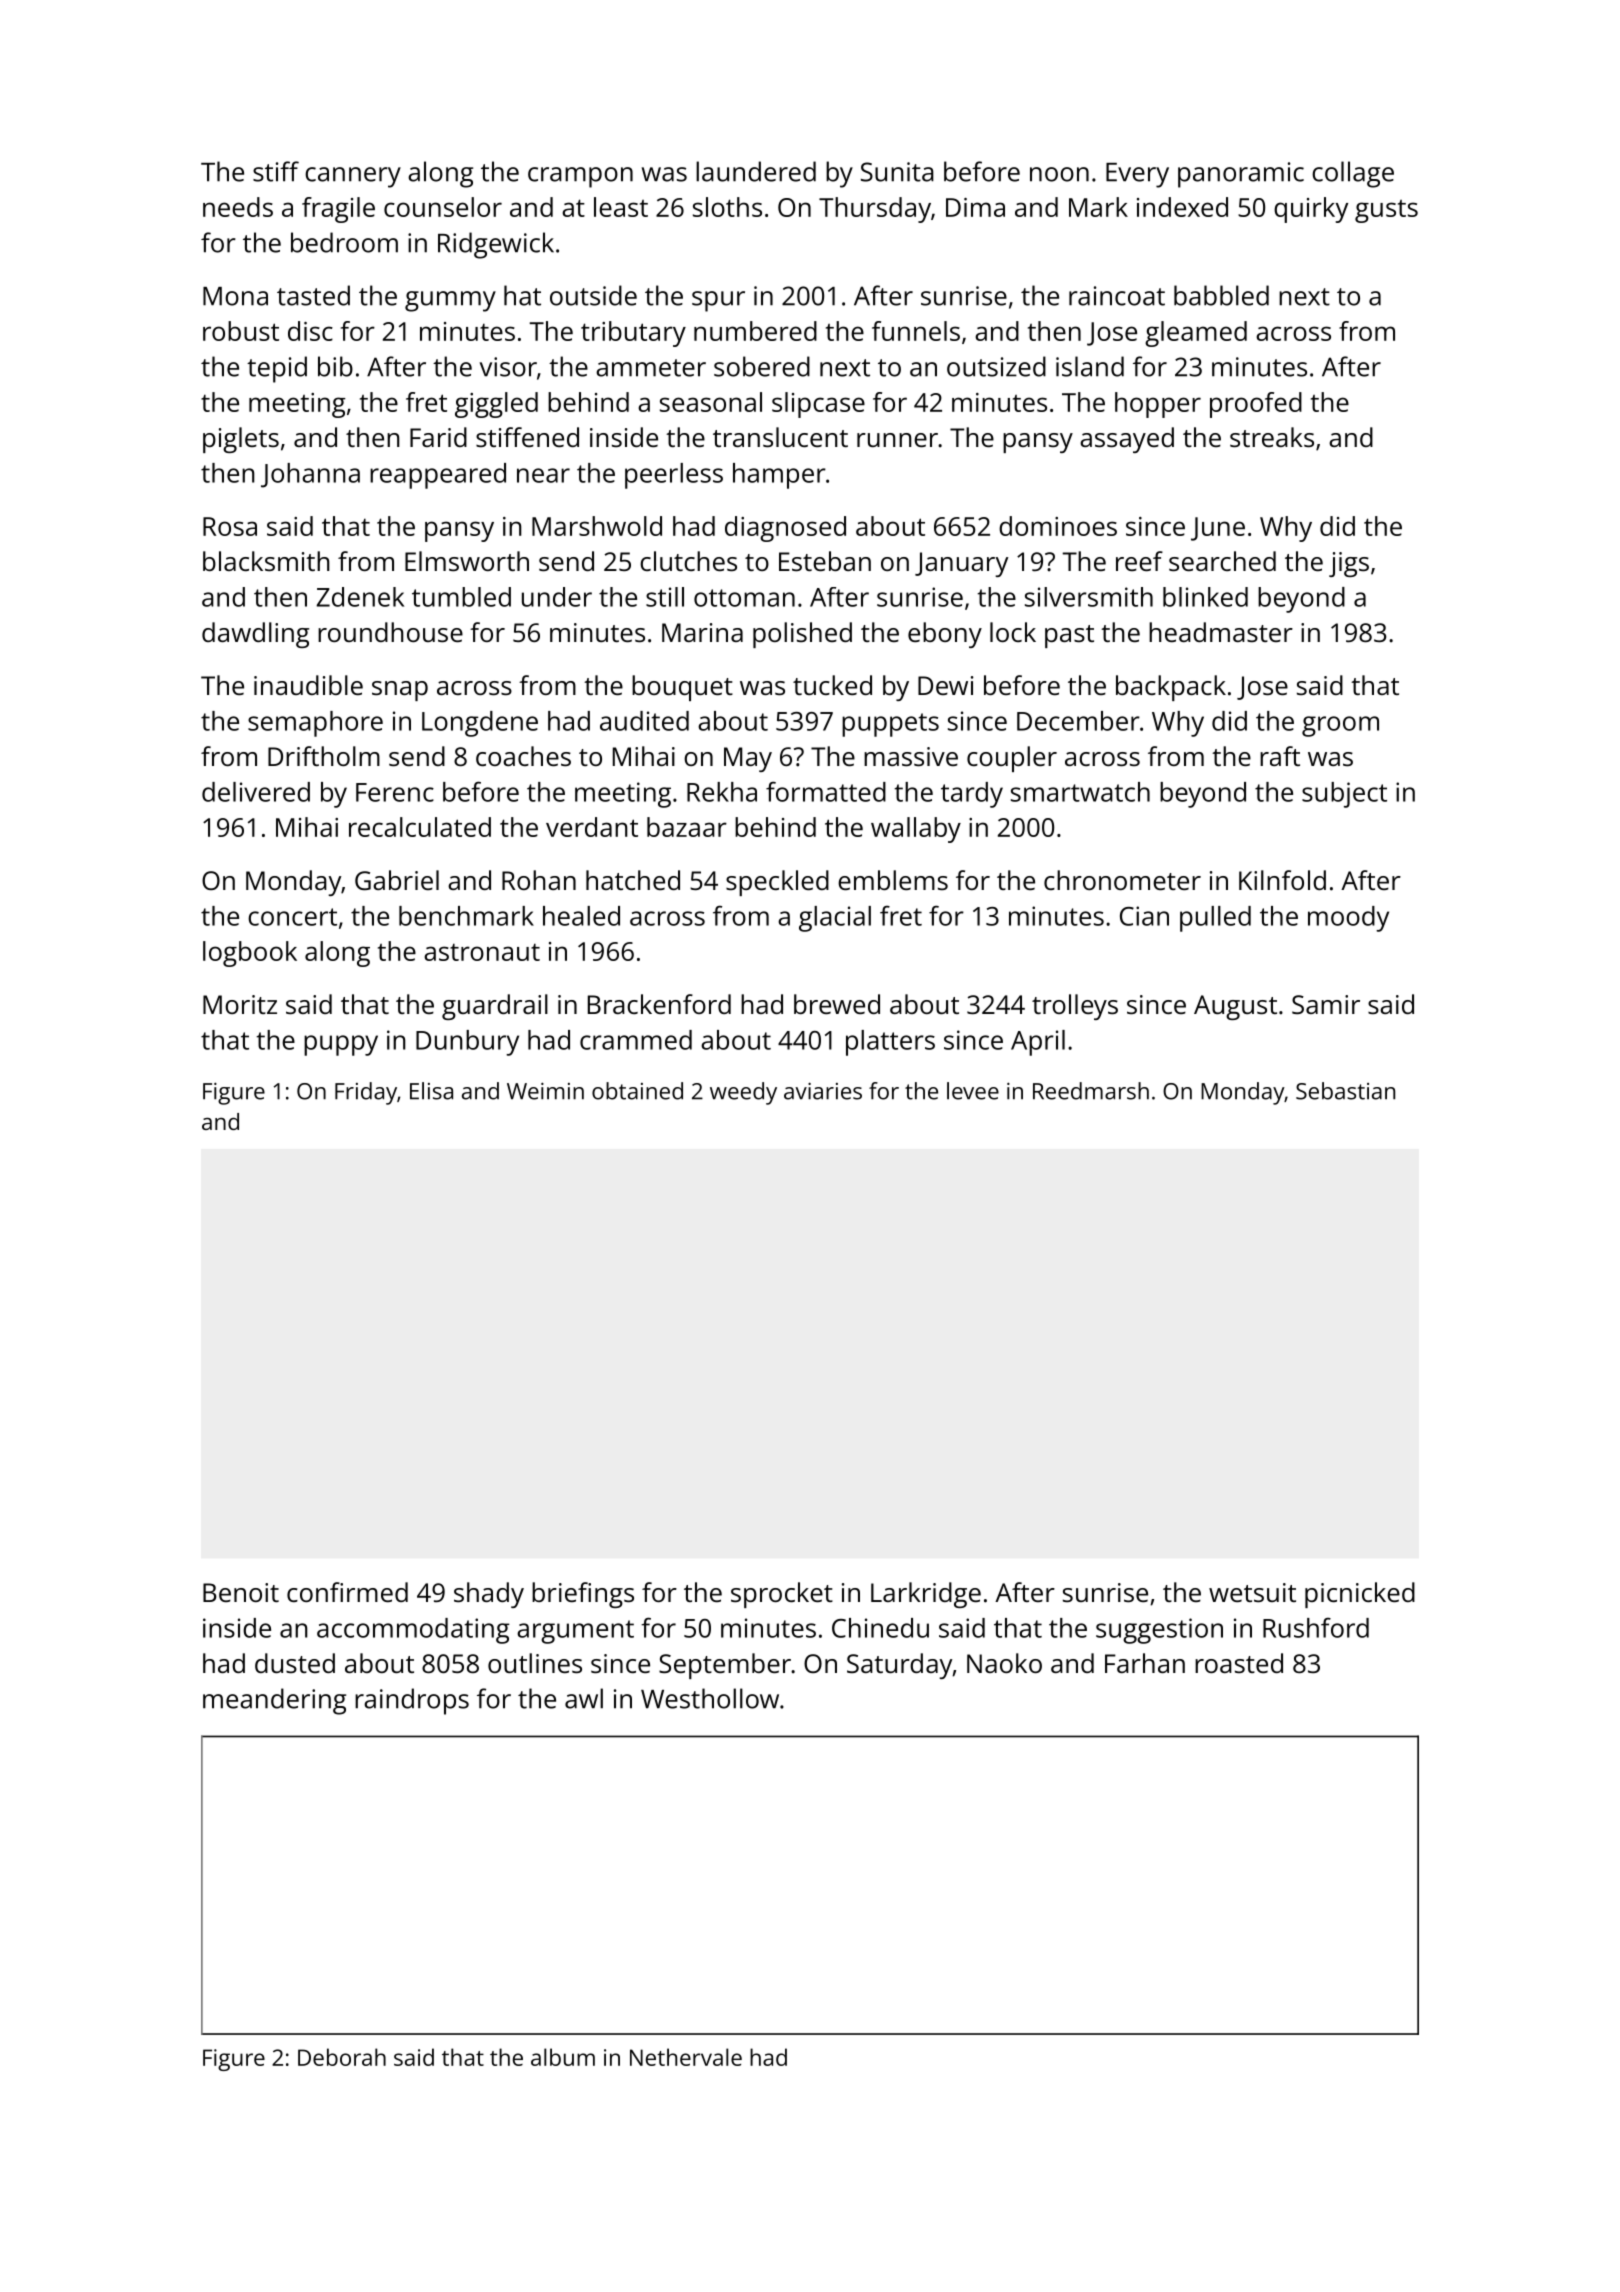 Image resolution: width=1620 pixels, height=2292 pixels. What do you see at coordinates (489, 1595) in the image?
I see `shady` at bounding box center [489, 1595].
